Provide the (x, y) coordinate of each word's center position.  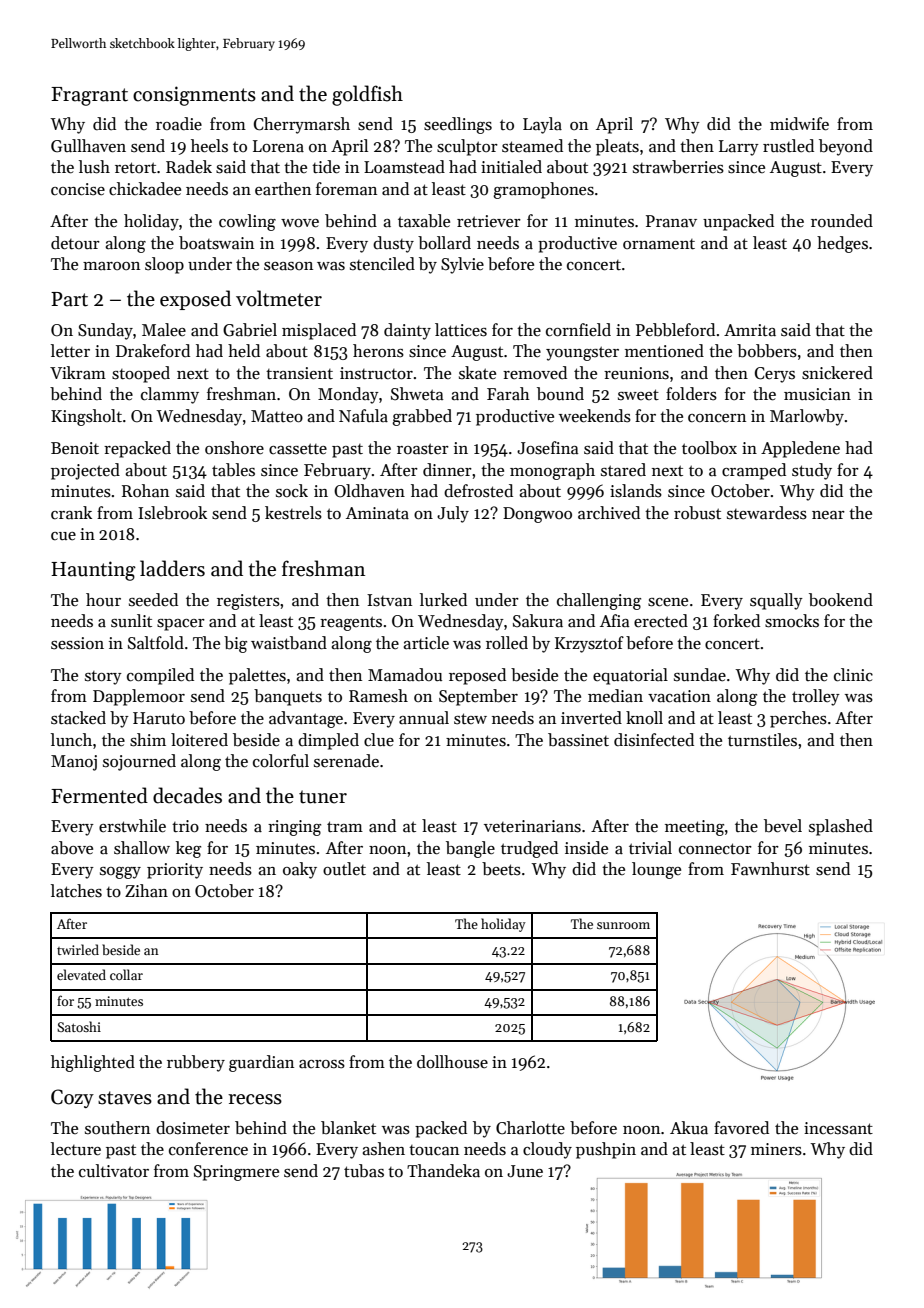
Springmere (236, 1173)
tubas (364, 1171)
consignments (194, 96)
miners (776, 1149)
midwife (799, 124)
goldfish (367, 95)
